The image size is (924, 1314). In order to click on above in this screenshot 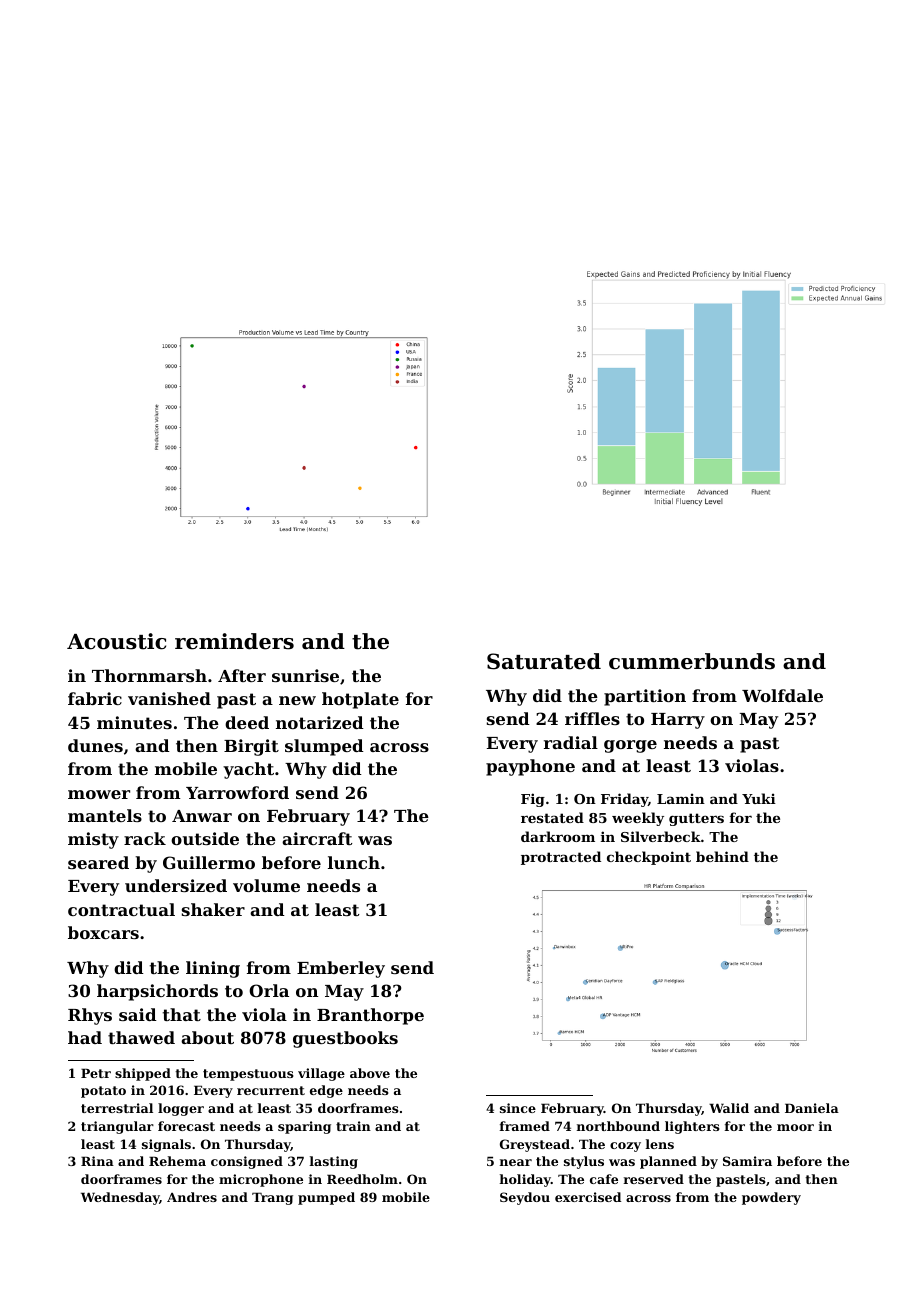, I will do `click(370, 1073)`.
